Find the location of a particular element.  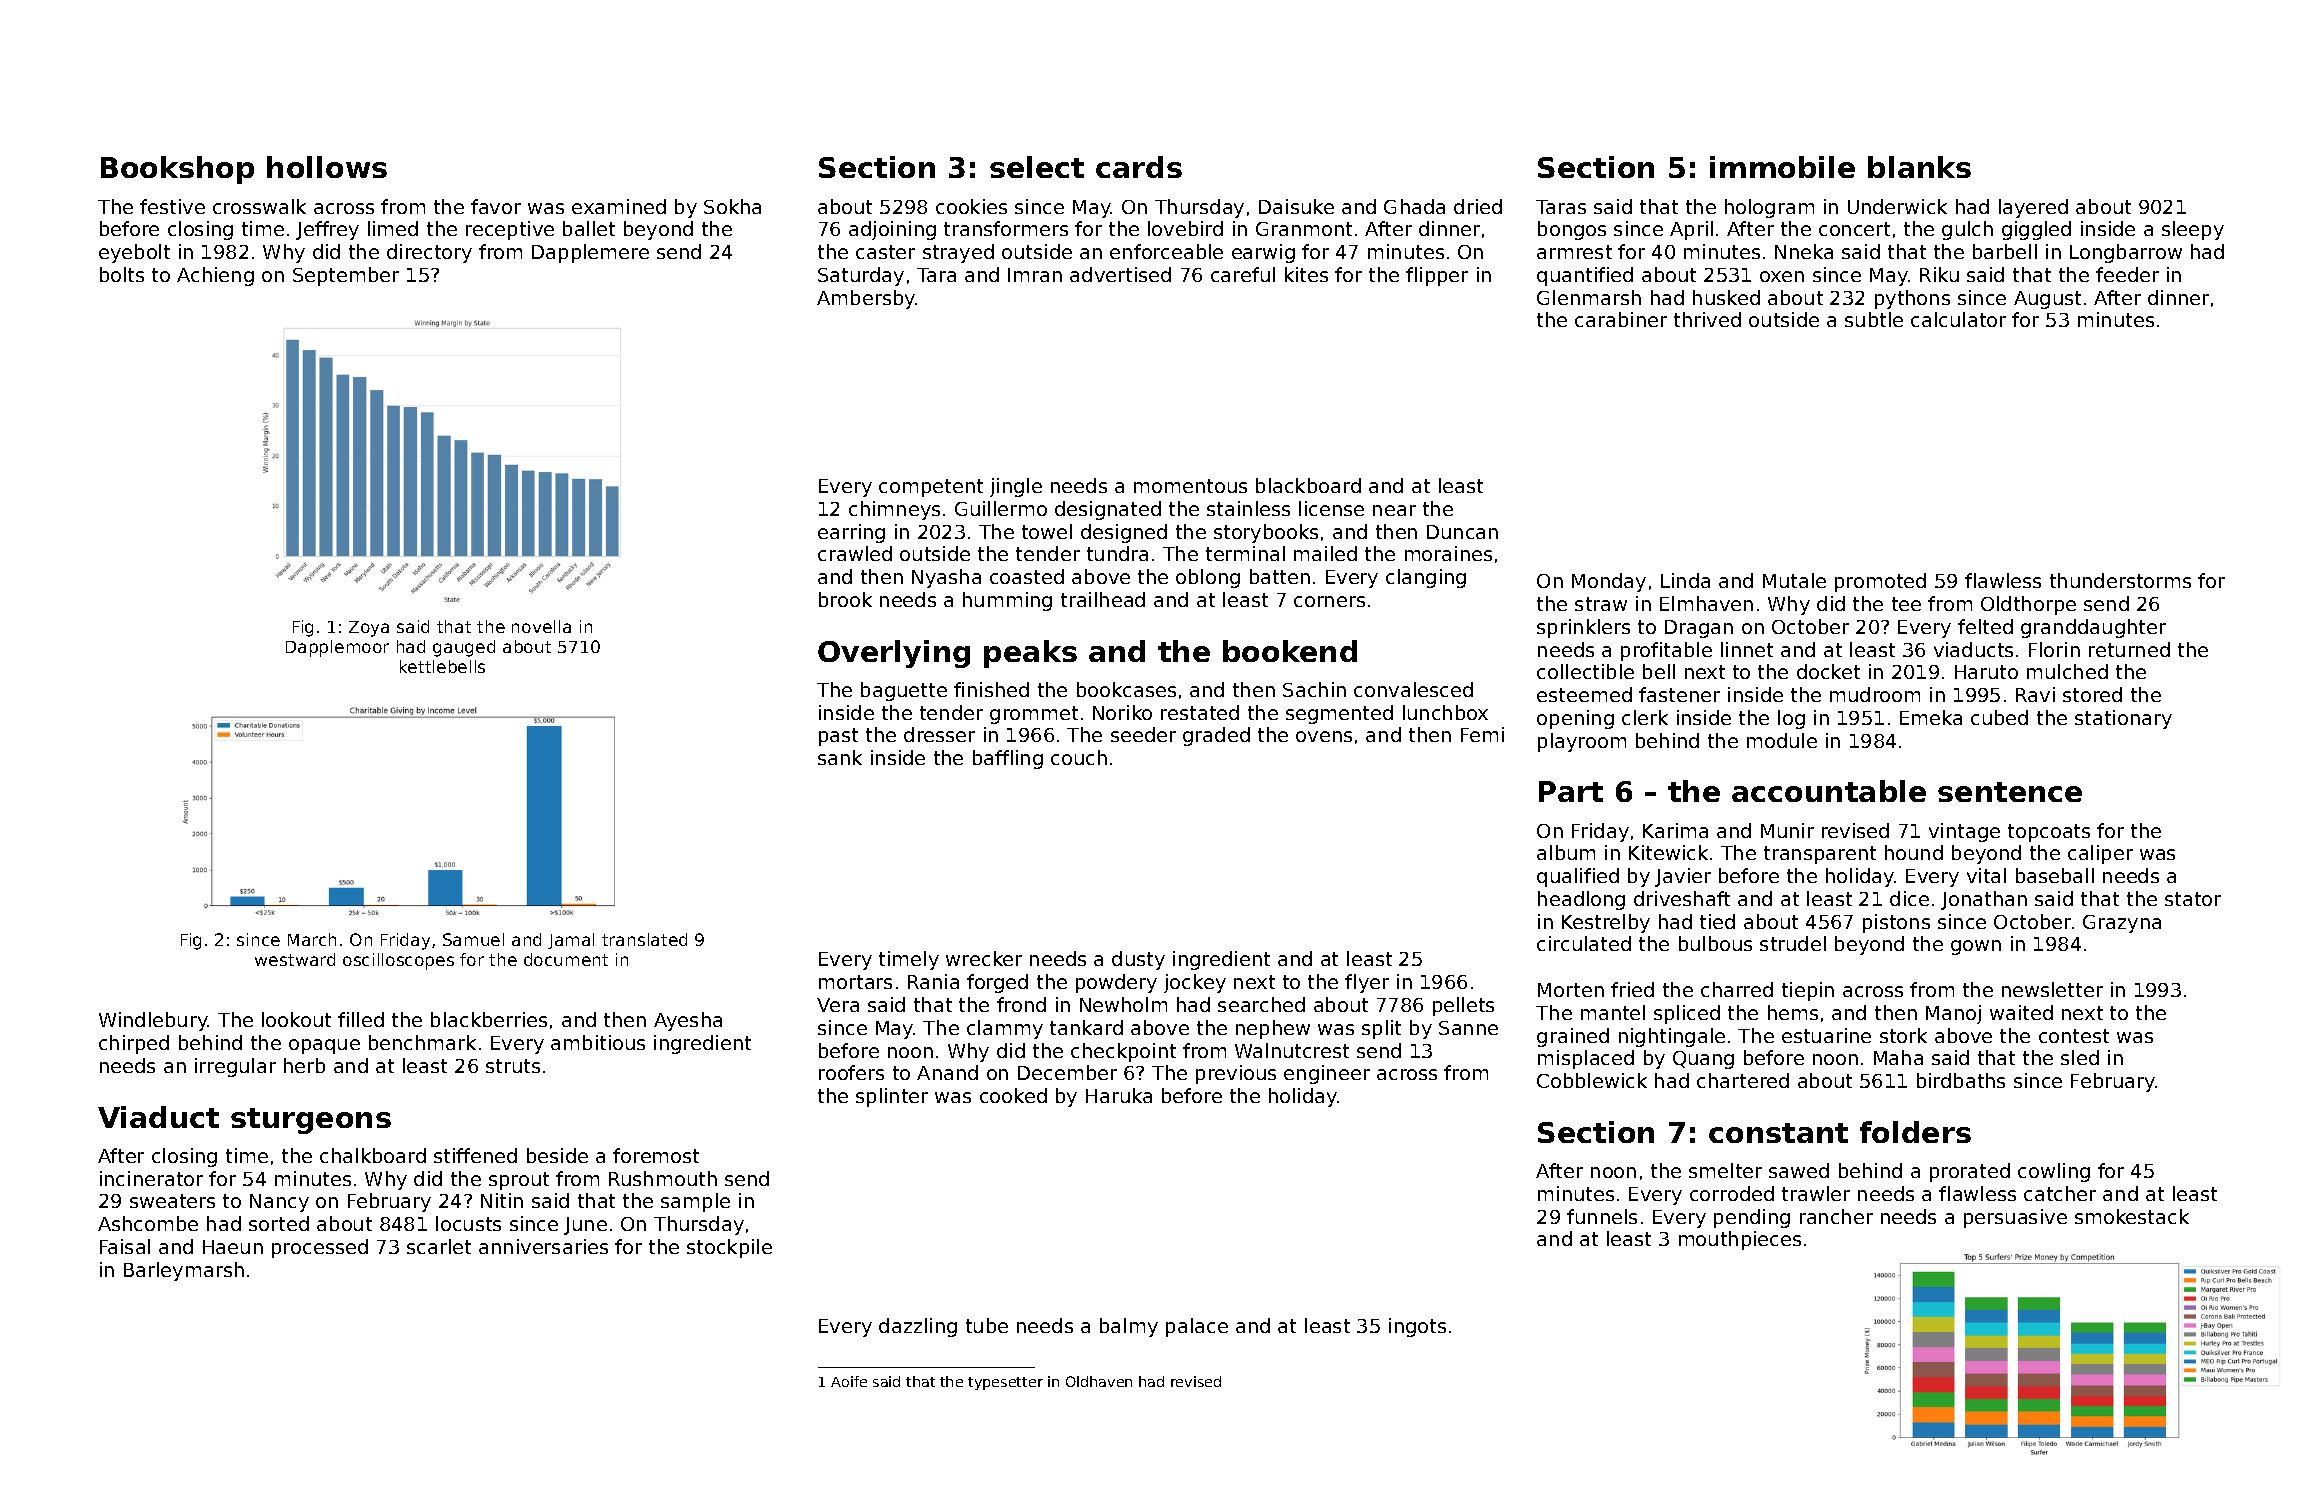

smokestack is located at coordinates (2132, 1216).
